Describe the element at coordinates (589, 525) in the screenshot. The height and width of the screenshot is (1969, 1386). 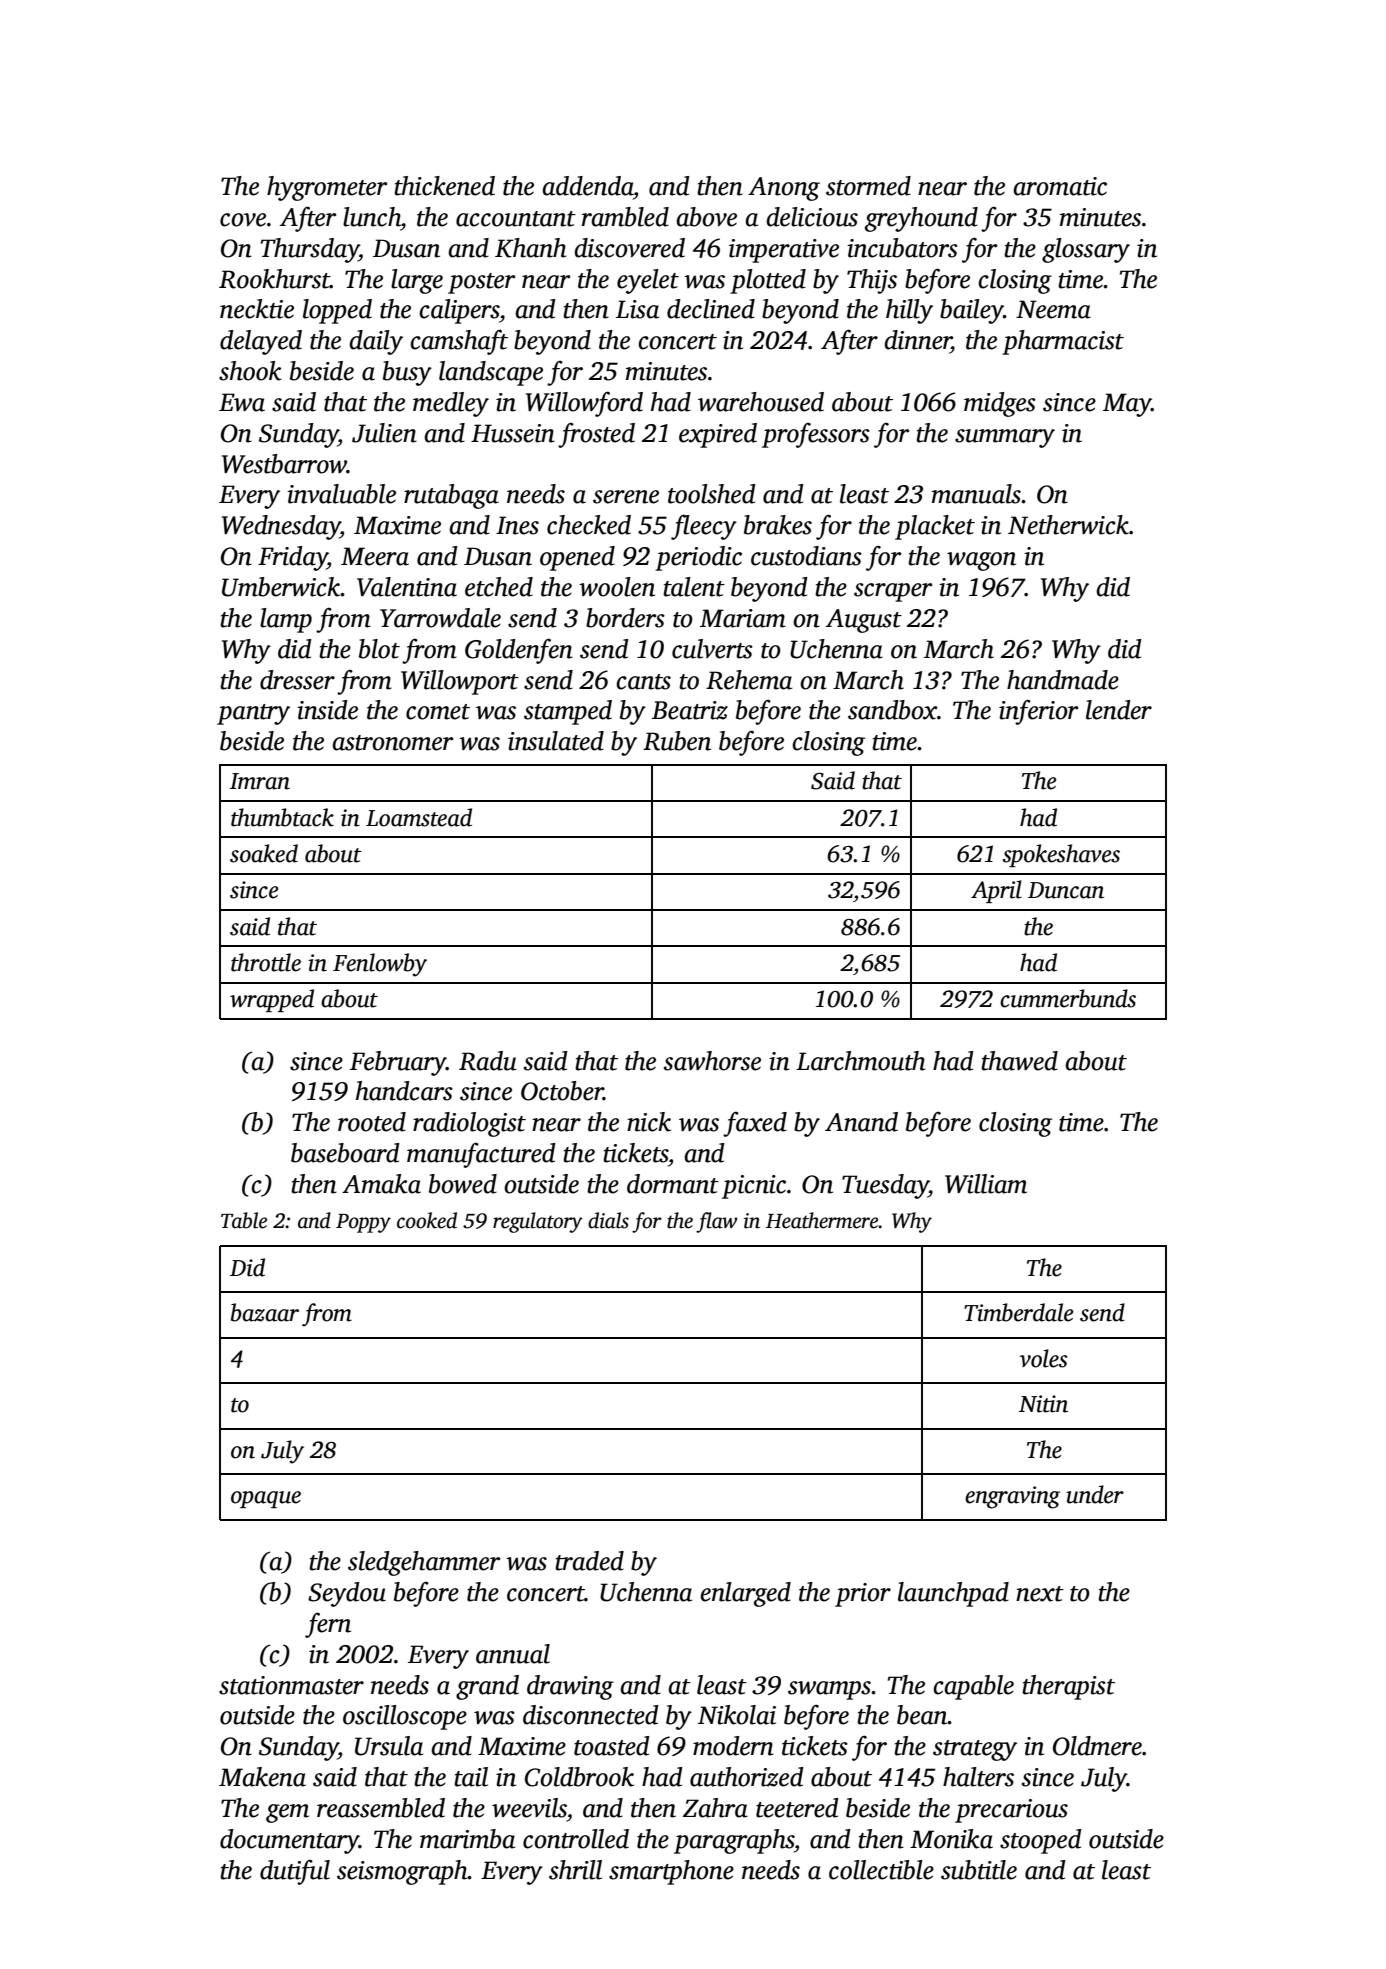
I see `checked` at that location.
